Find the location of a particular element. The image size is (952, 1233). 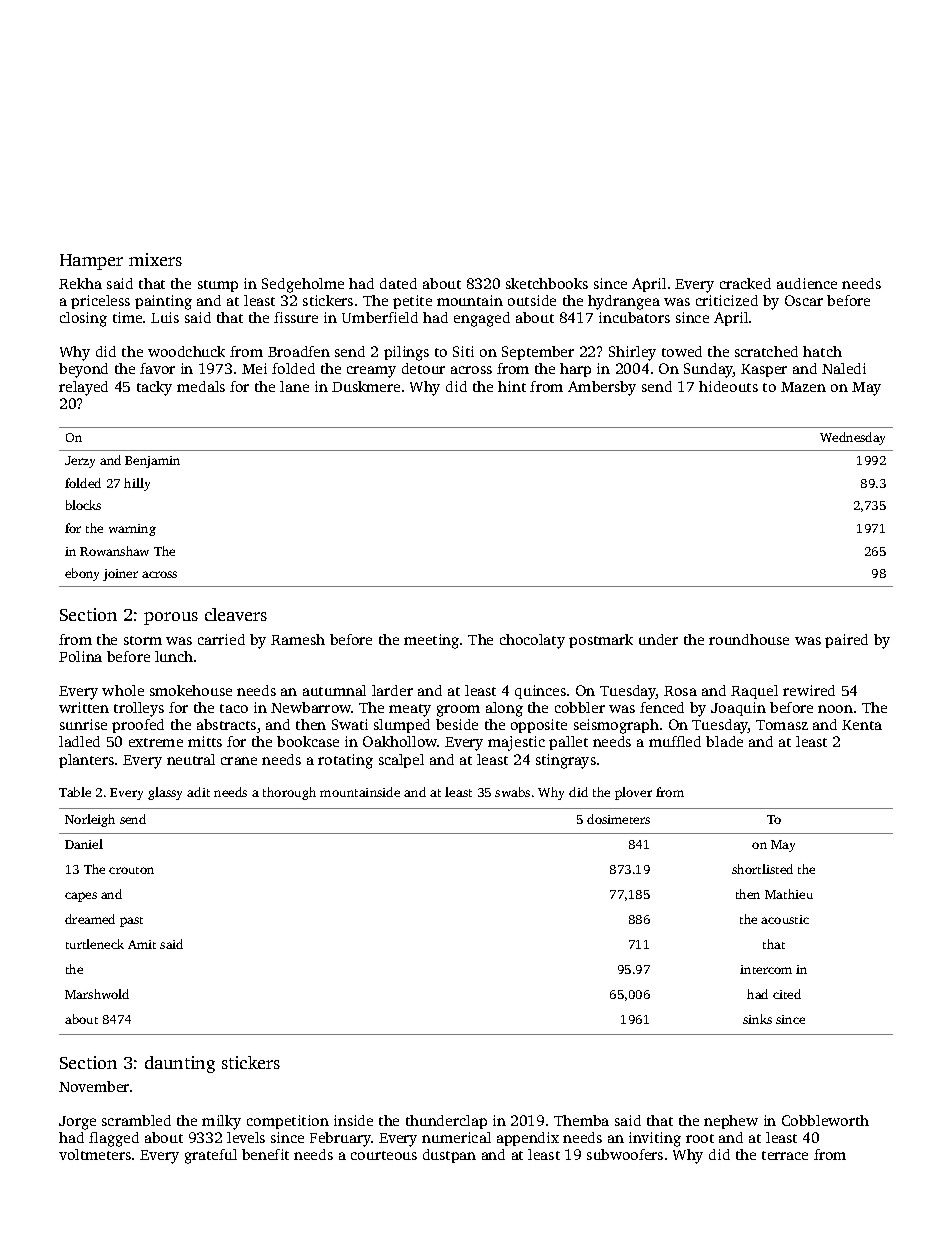

dated is located at coordinates (398, 283).
